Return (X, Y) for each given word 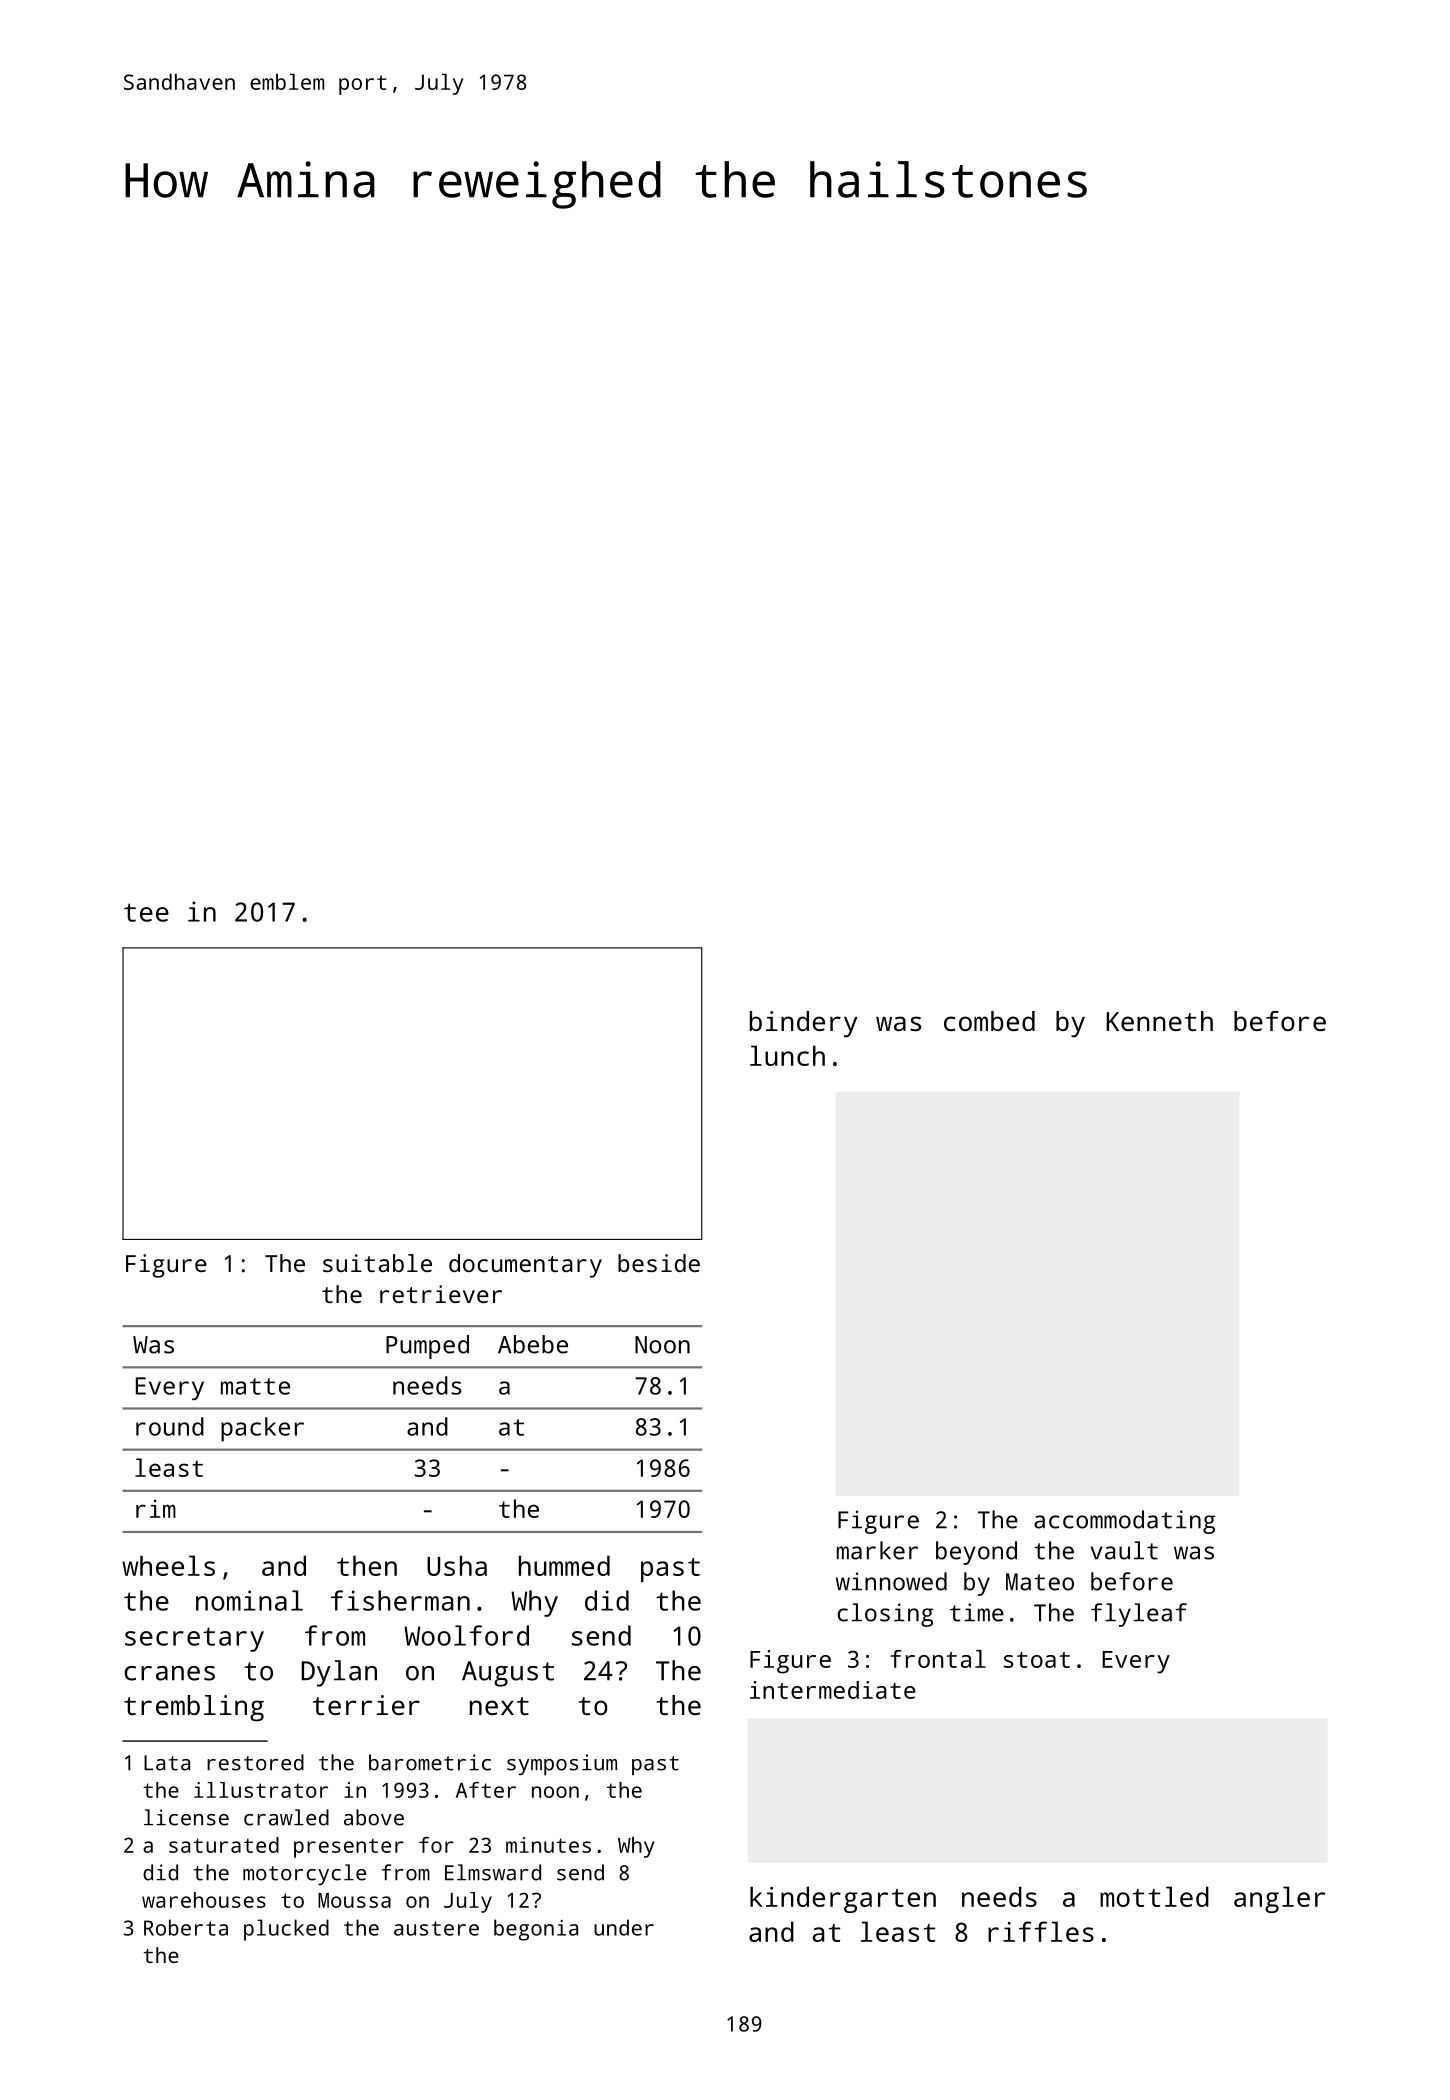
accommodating (1124, 1522)
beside (659, 1263)
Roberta (186, 1927)
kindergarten (843, 1899)
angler (1279, 1899)
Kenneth (1159, 1021)
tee (146, 912)
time (977, 1612)
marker (877, 1550)
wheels (168, 1565)
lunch (787, 1055)
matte (255, 1386)
